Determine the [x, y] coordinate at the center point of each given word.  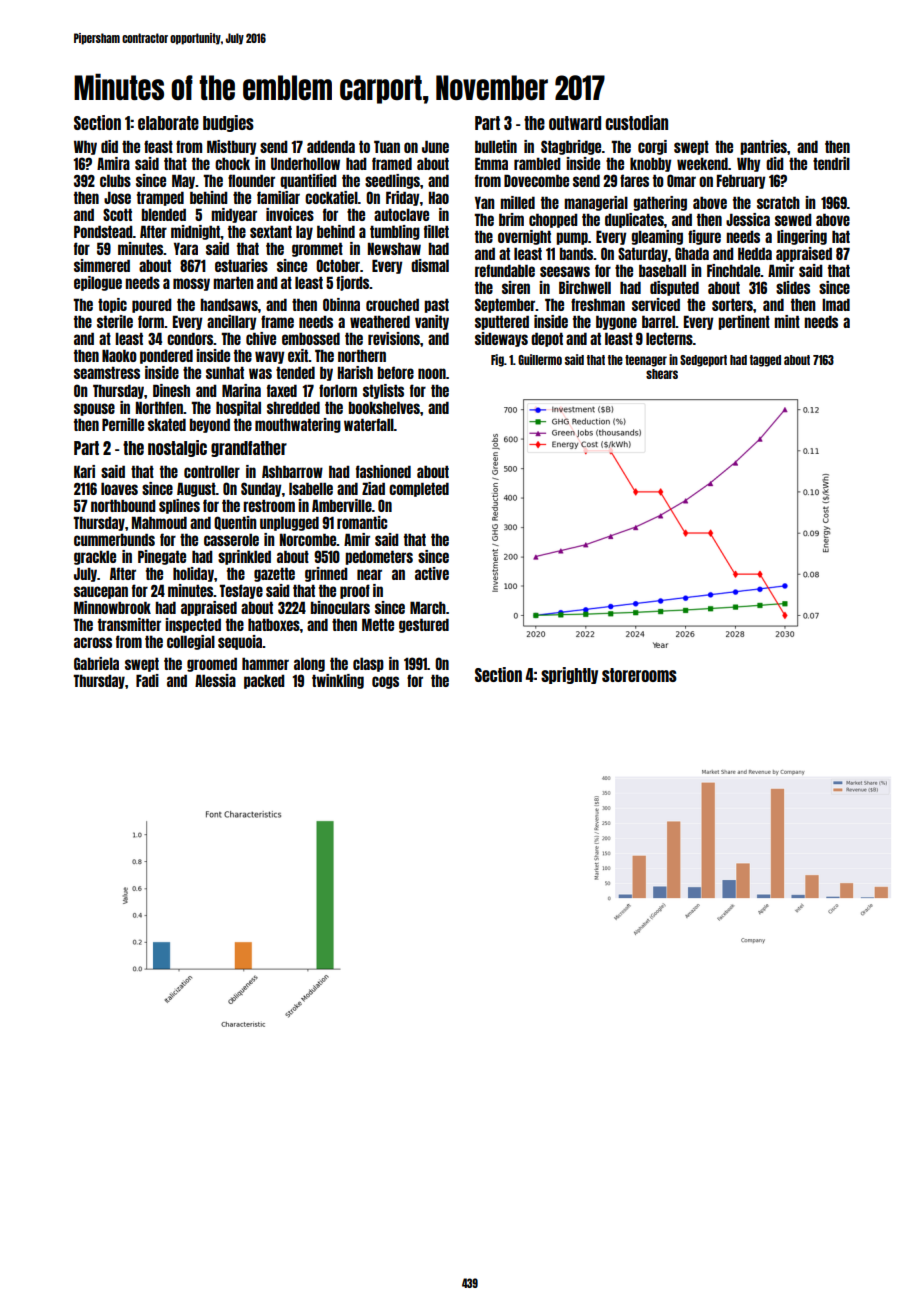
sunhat [225, 372]
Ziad [373, 488]
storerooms [639, 675]
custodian [636, 122]
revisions [394, 338]
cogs [385, 682]
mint [787, 321]
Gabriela [96, 663]
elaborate [168, 123]
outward [575, 123]
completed [419, 489]
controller [212, 471]
